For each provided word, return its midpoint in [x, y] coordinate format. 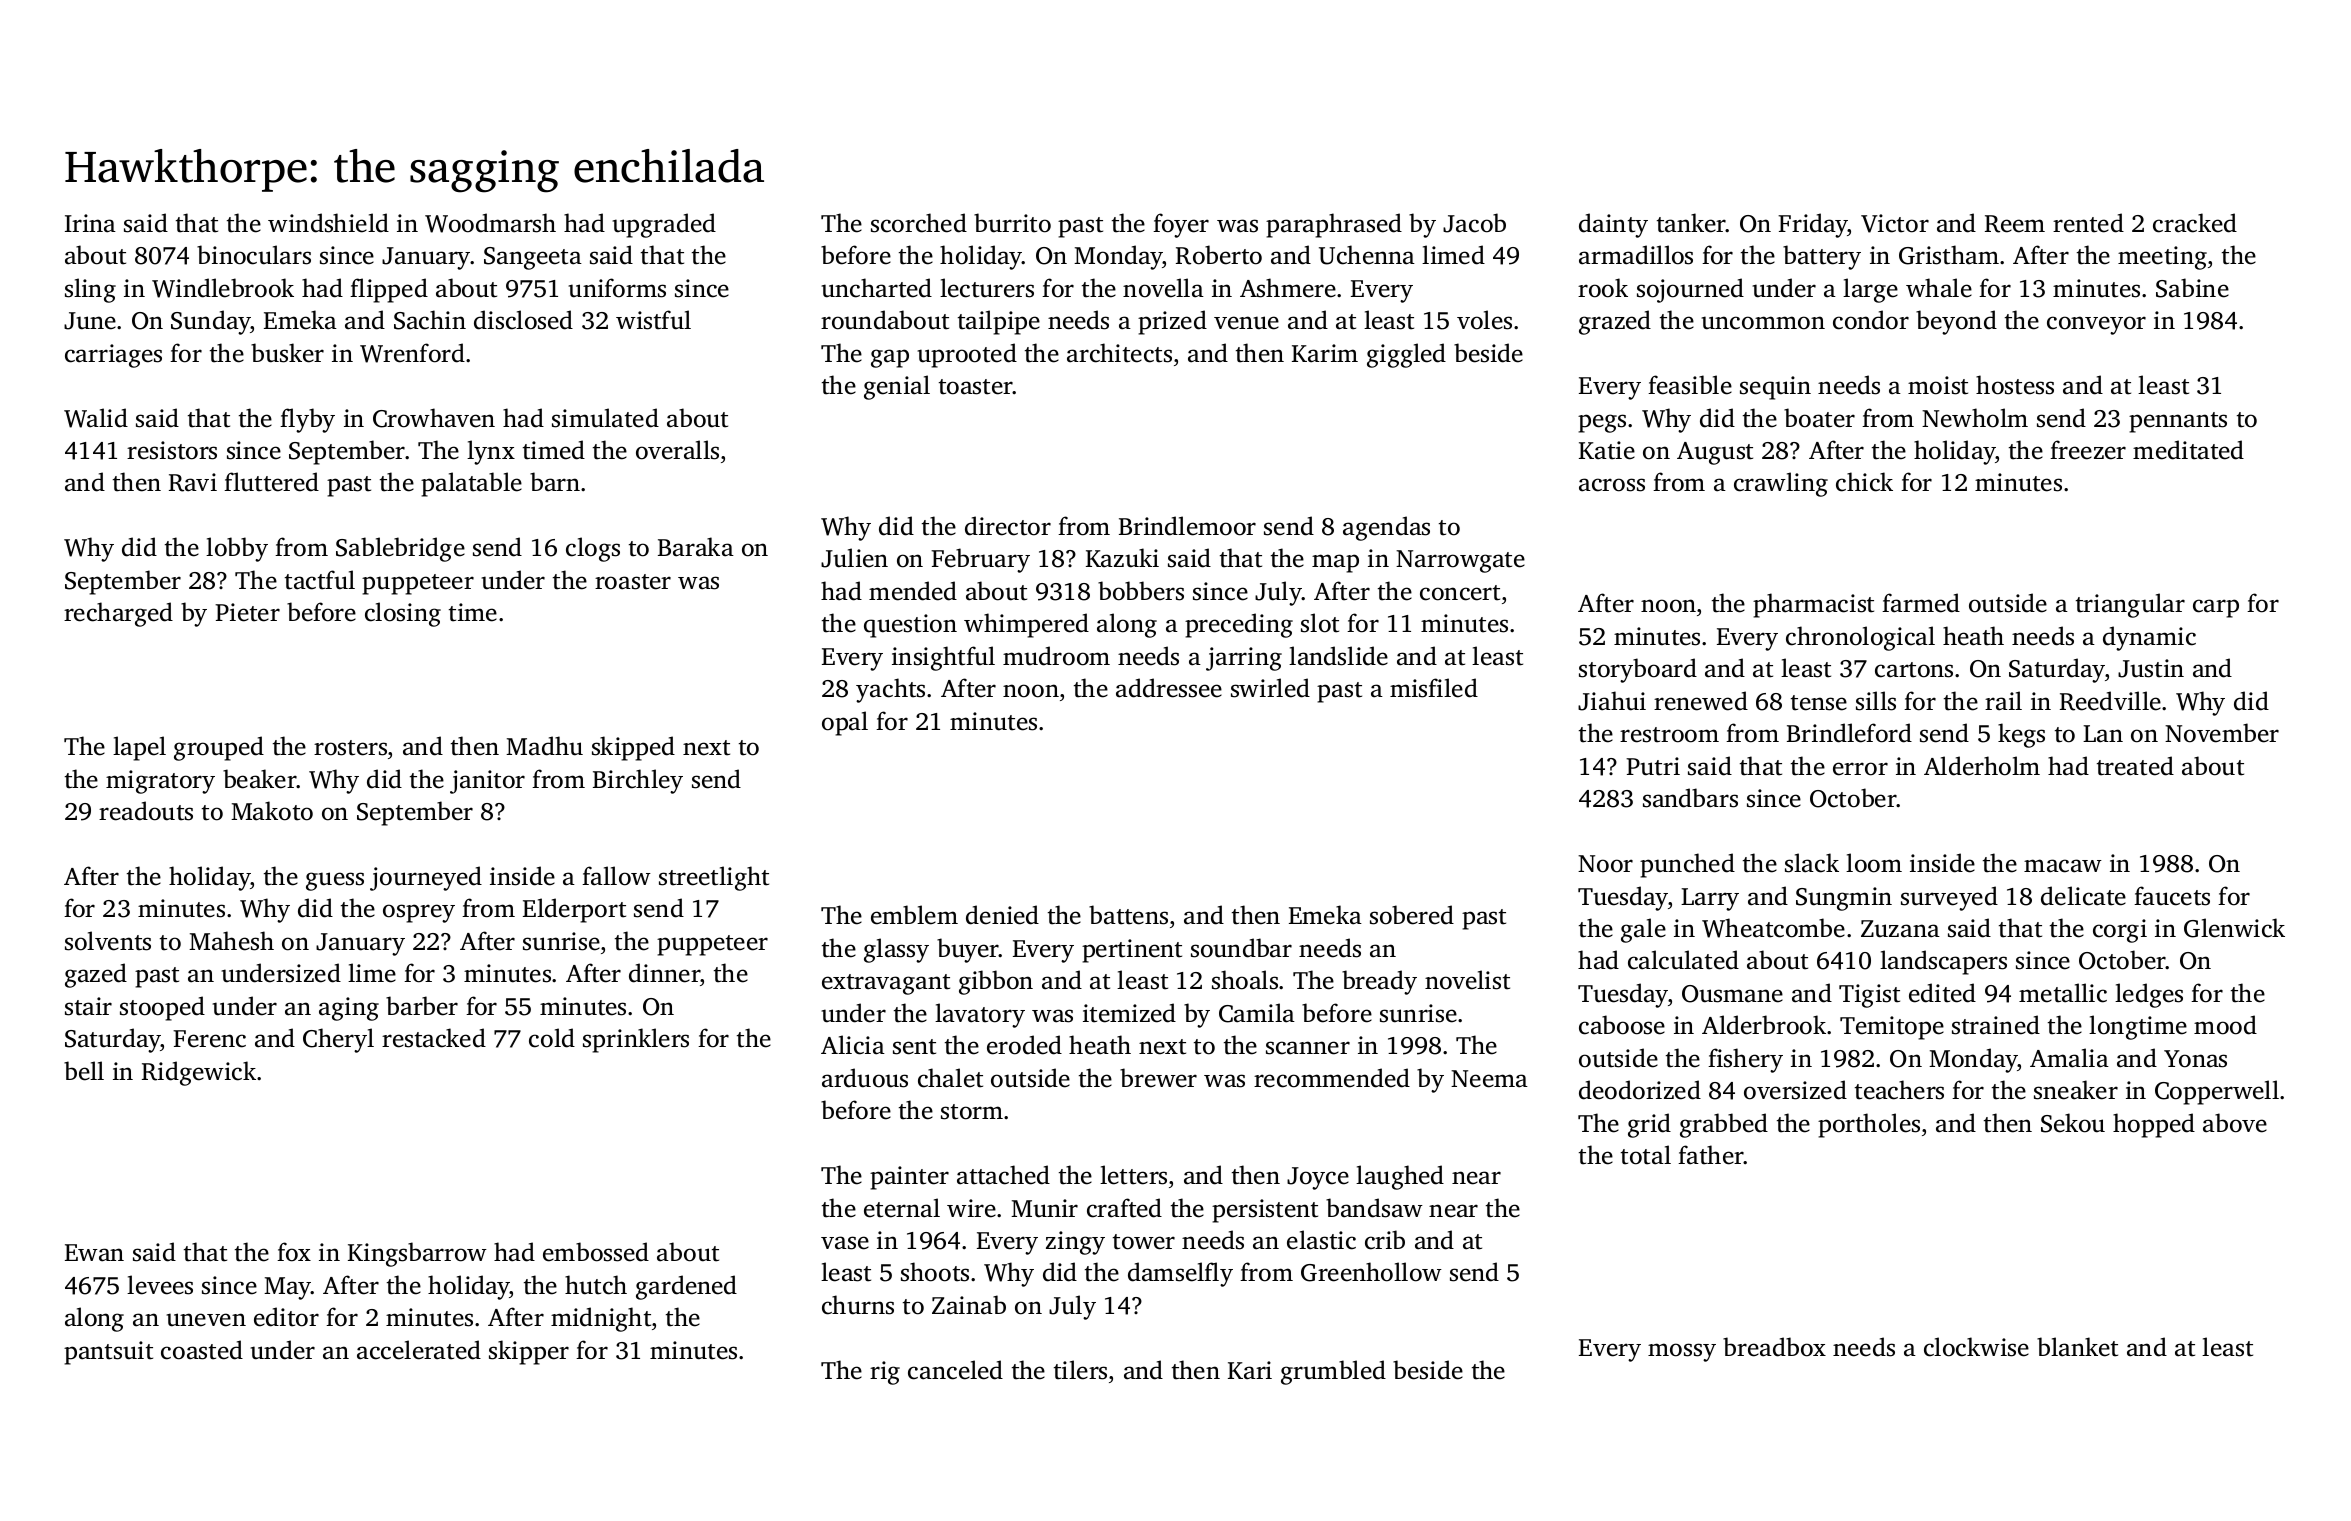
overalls [677, 450]
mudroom [1056, 656]
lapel [139, 748]
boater [1819, 418]
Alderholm [1982, 766]
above [2235, 1123]
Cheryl [338, 1040]
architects [1119, 353]
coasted [202, 1350]
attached [1003, 1175]
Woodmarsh [490, 223]
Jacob [1474, 223]
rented [2088, 223]
